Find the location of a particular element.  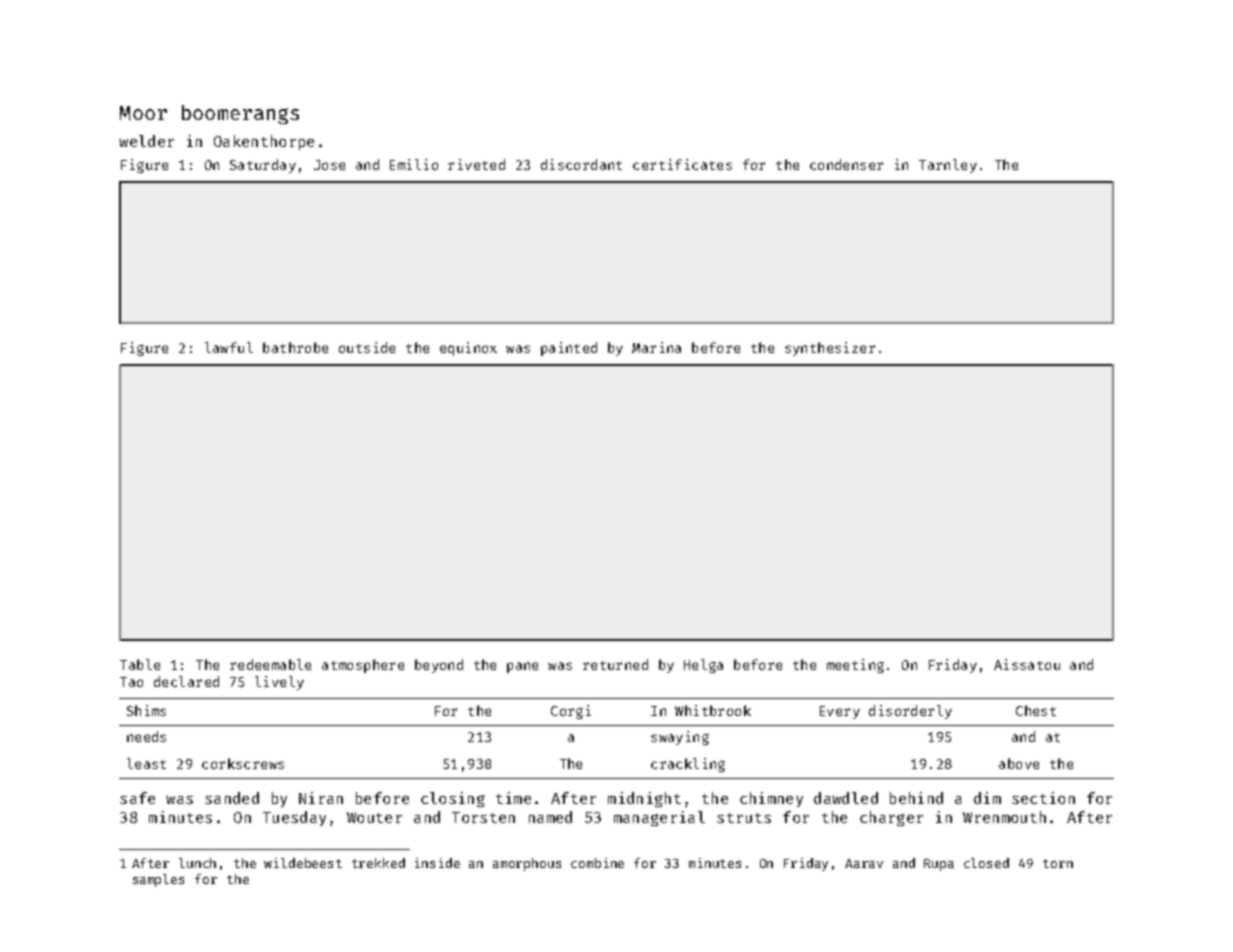

Tarnley is located at coordinates (948, 166).
